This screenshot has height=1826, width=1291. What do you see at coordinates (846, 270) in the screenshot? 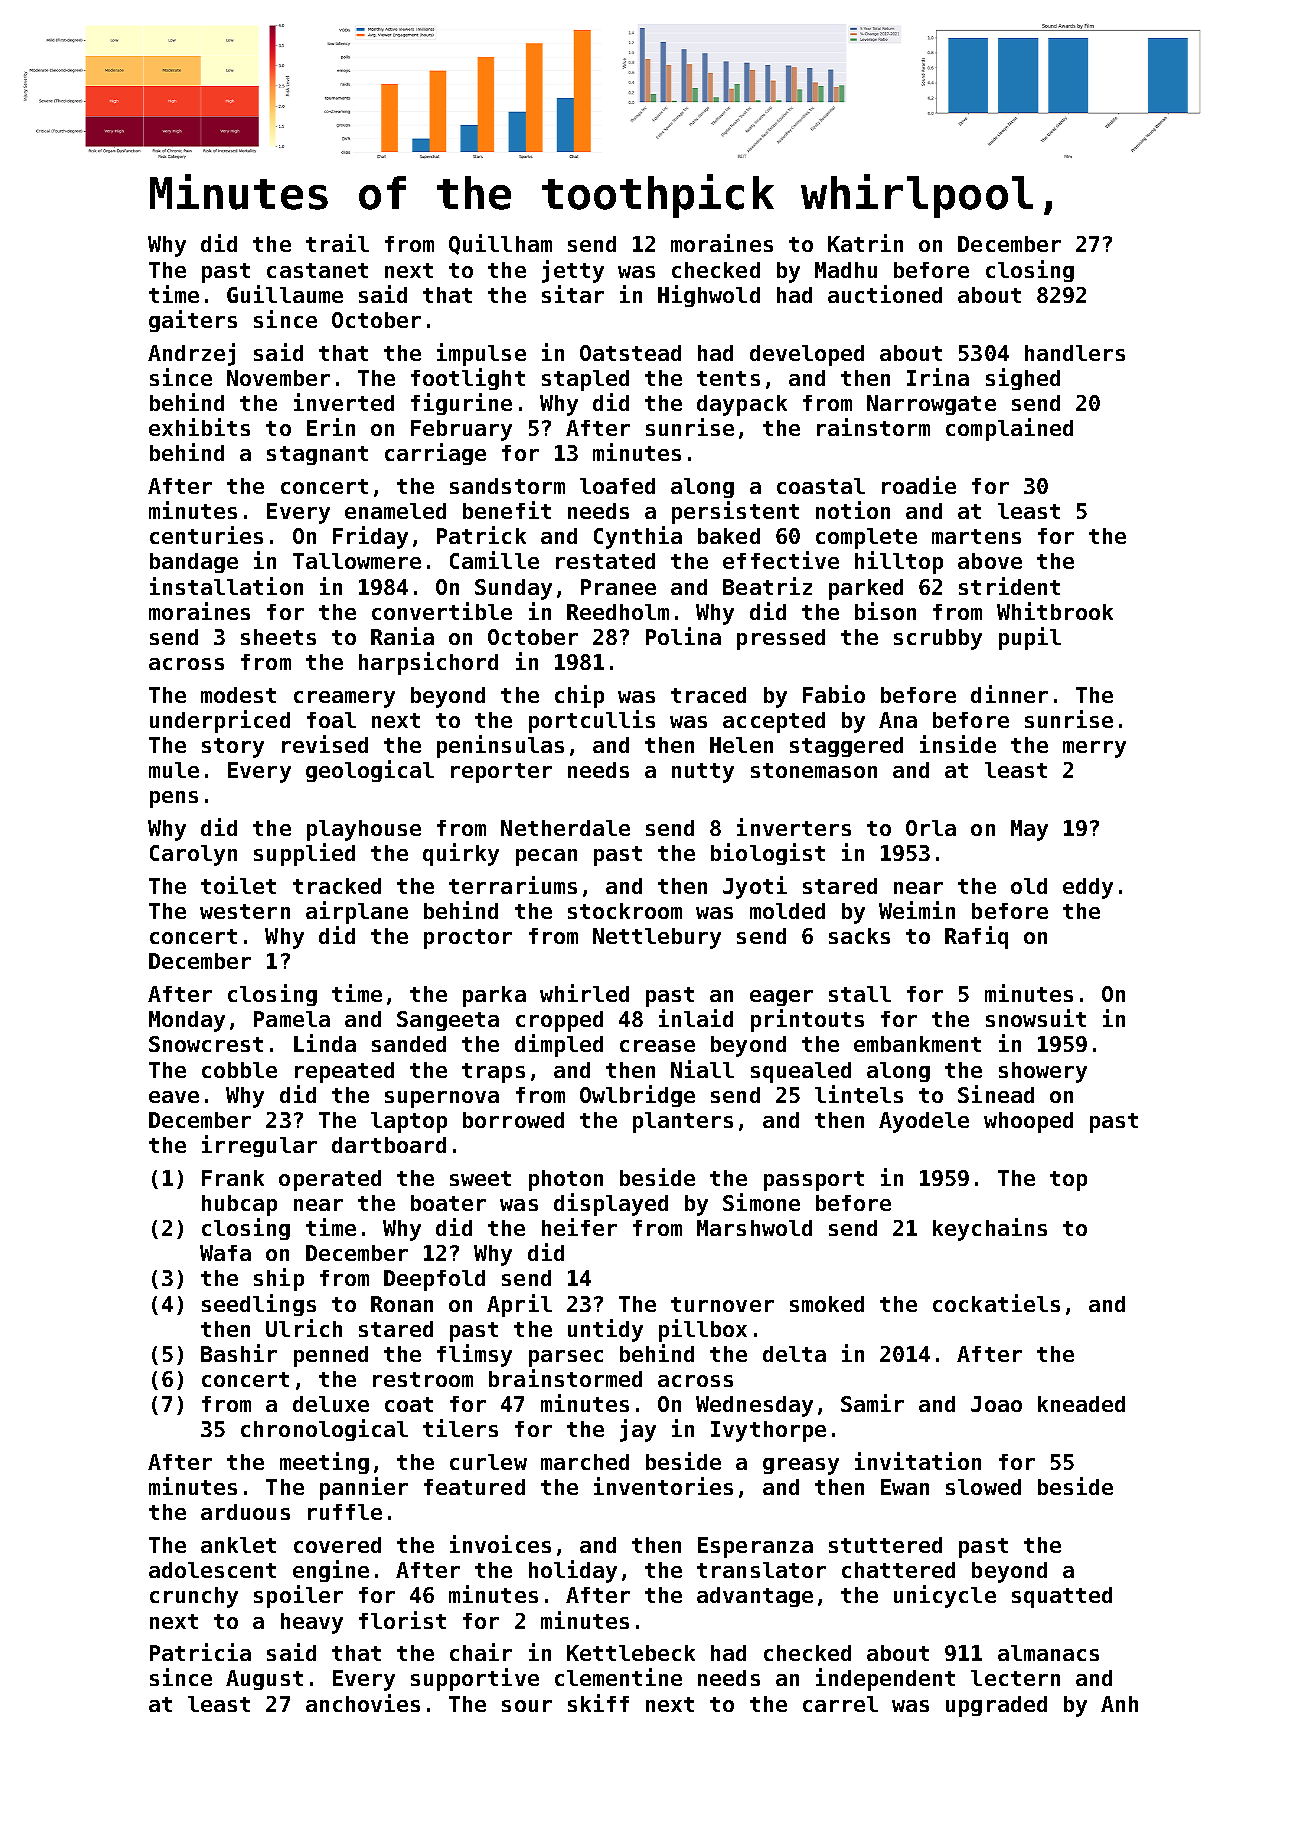
I see `Madhu` at bounding box center [846, 270].
